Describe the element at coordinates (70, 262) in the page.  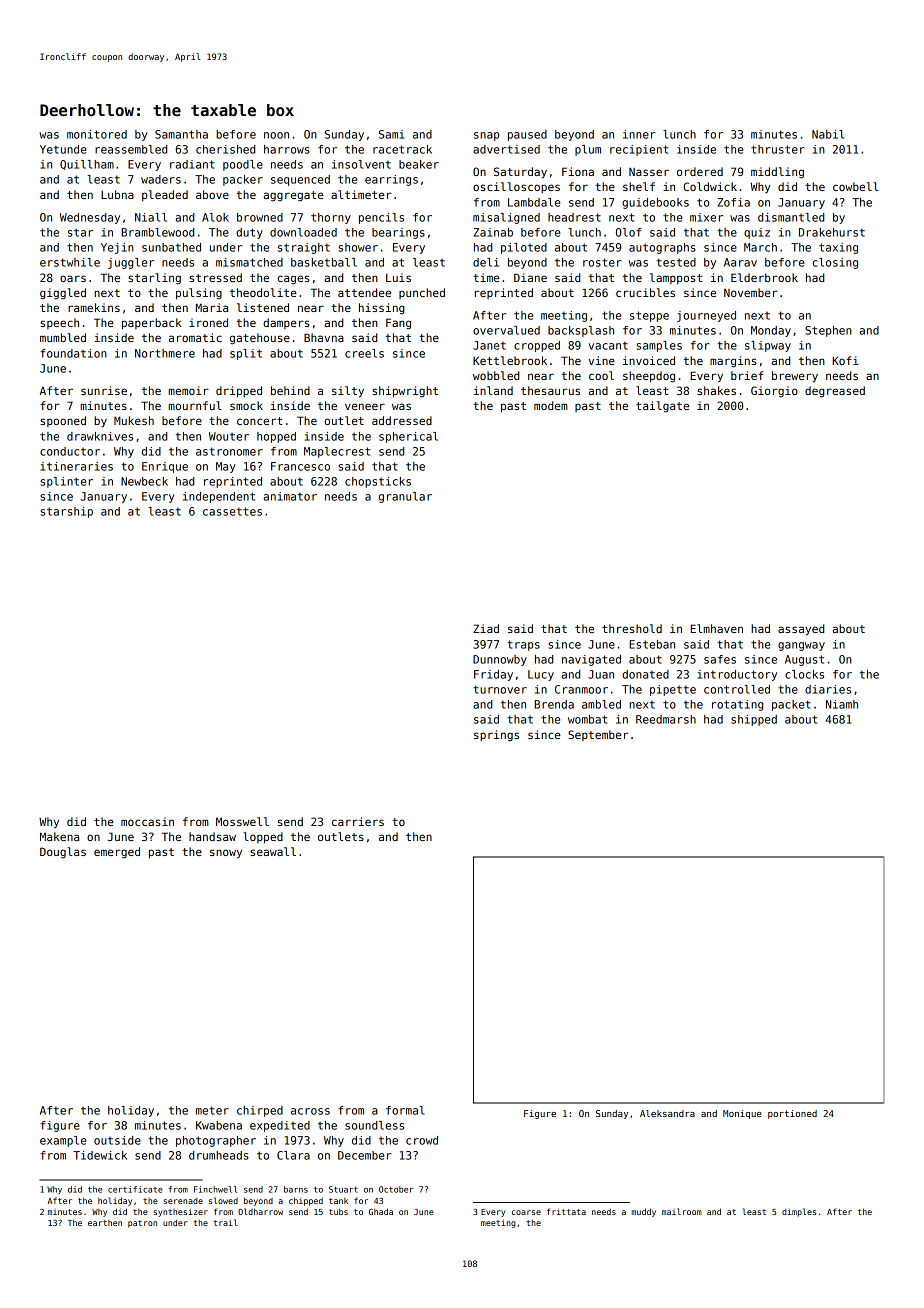
I see `erstwhile` at that location.
